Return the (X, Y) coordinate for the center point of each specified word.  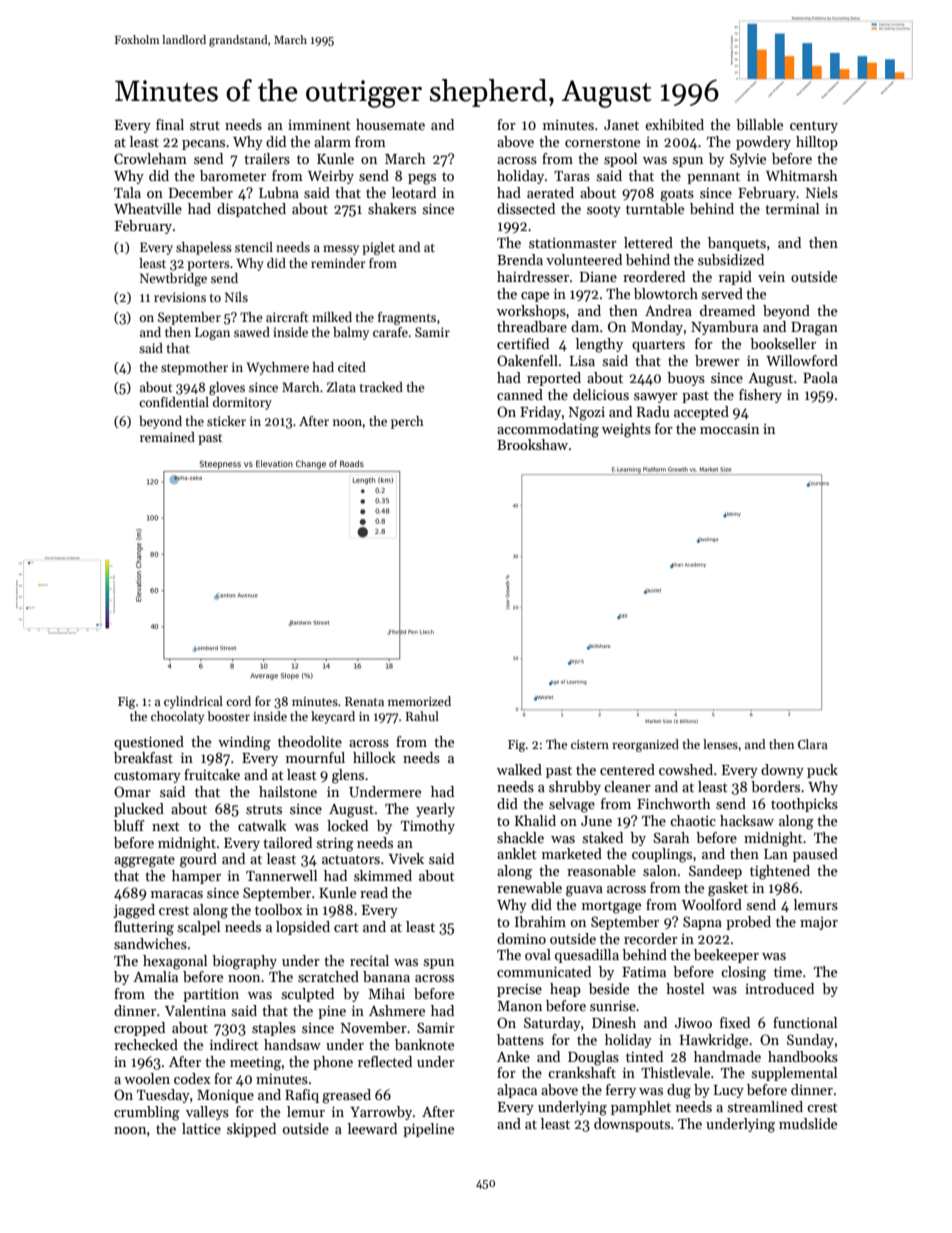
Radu (653, 411)
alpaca (517, 1091)
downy (782, 771)
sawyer (656, 398)
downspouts (632, 1125)
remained (167, 437)
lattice (201, 1128)
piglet (378, 248)
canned (520, 394)
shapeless (204, 248)
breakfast (143, 757)
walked (519, 769)
